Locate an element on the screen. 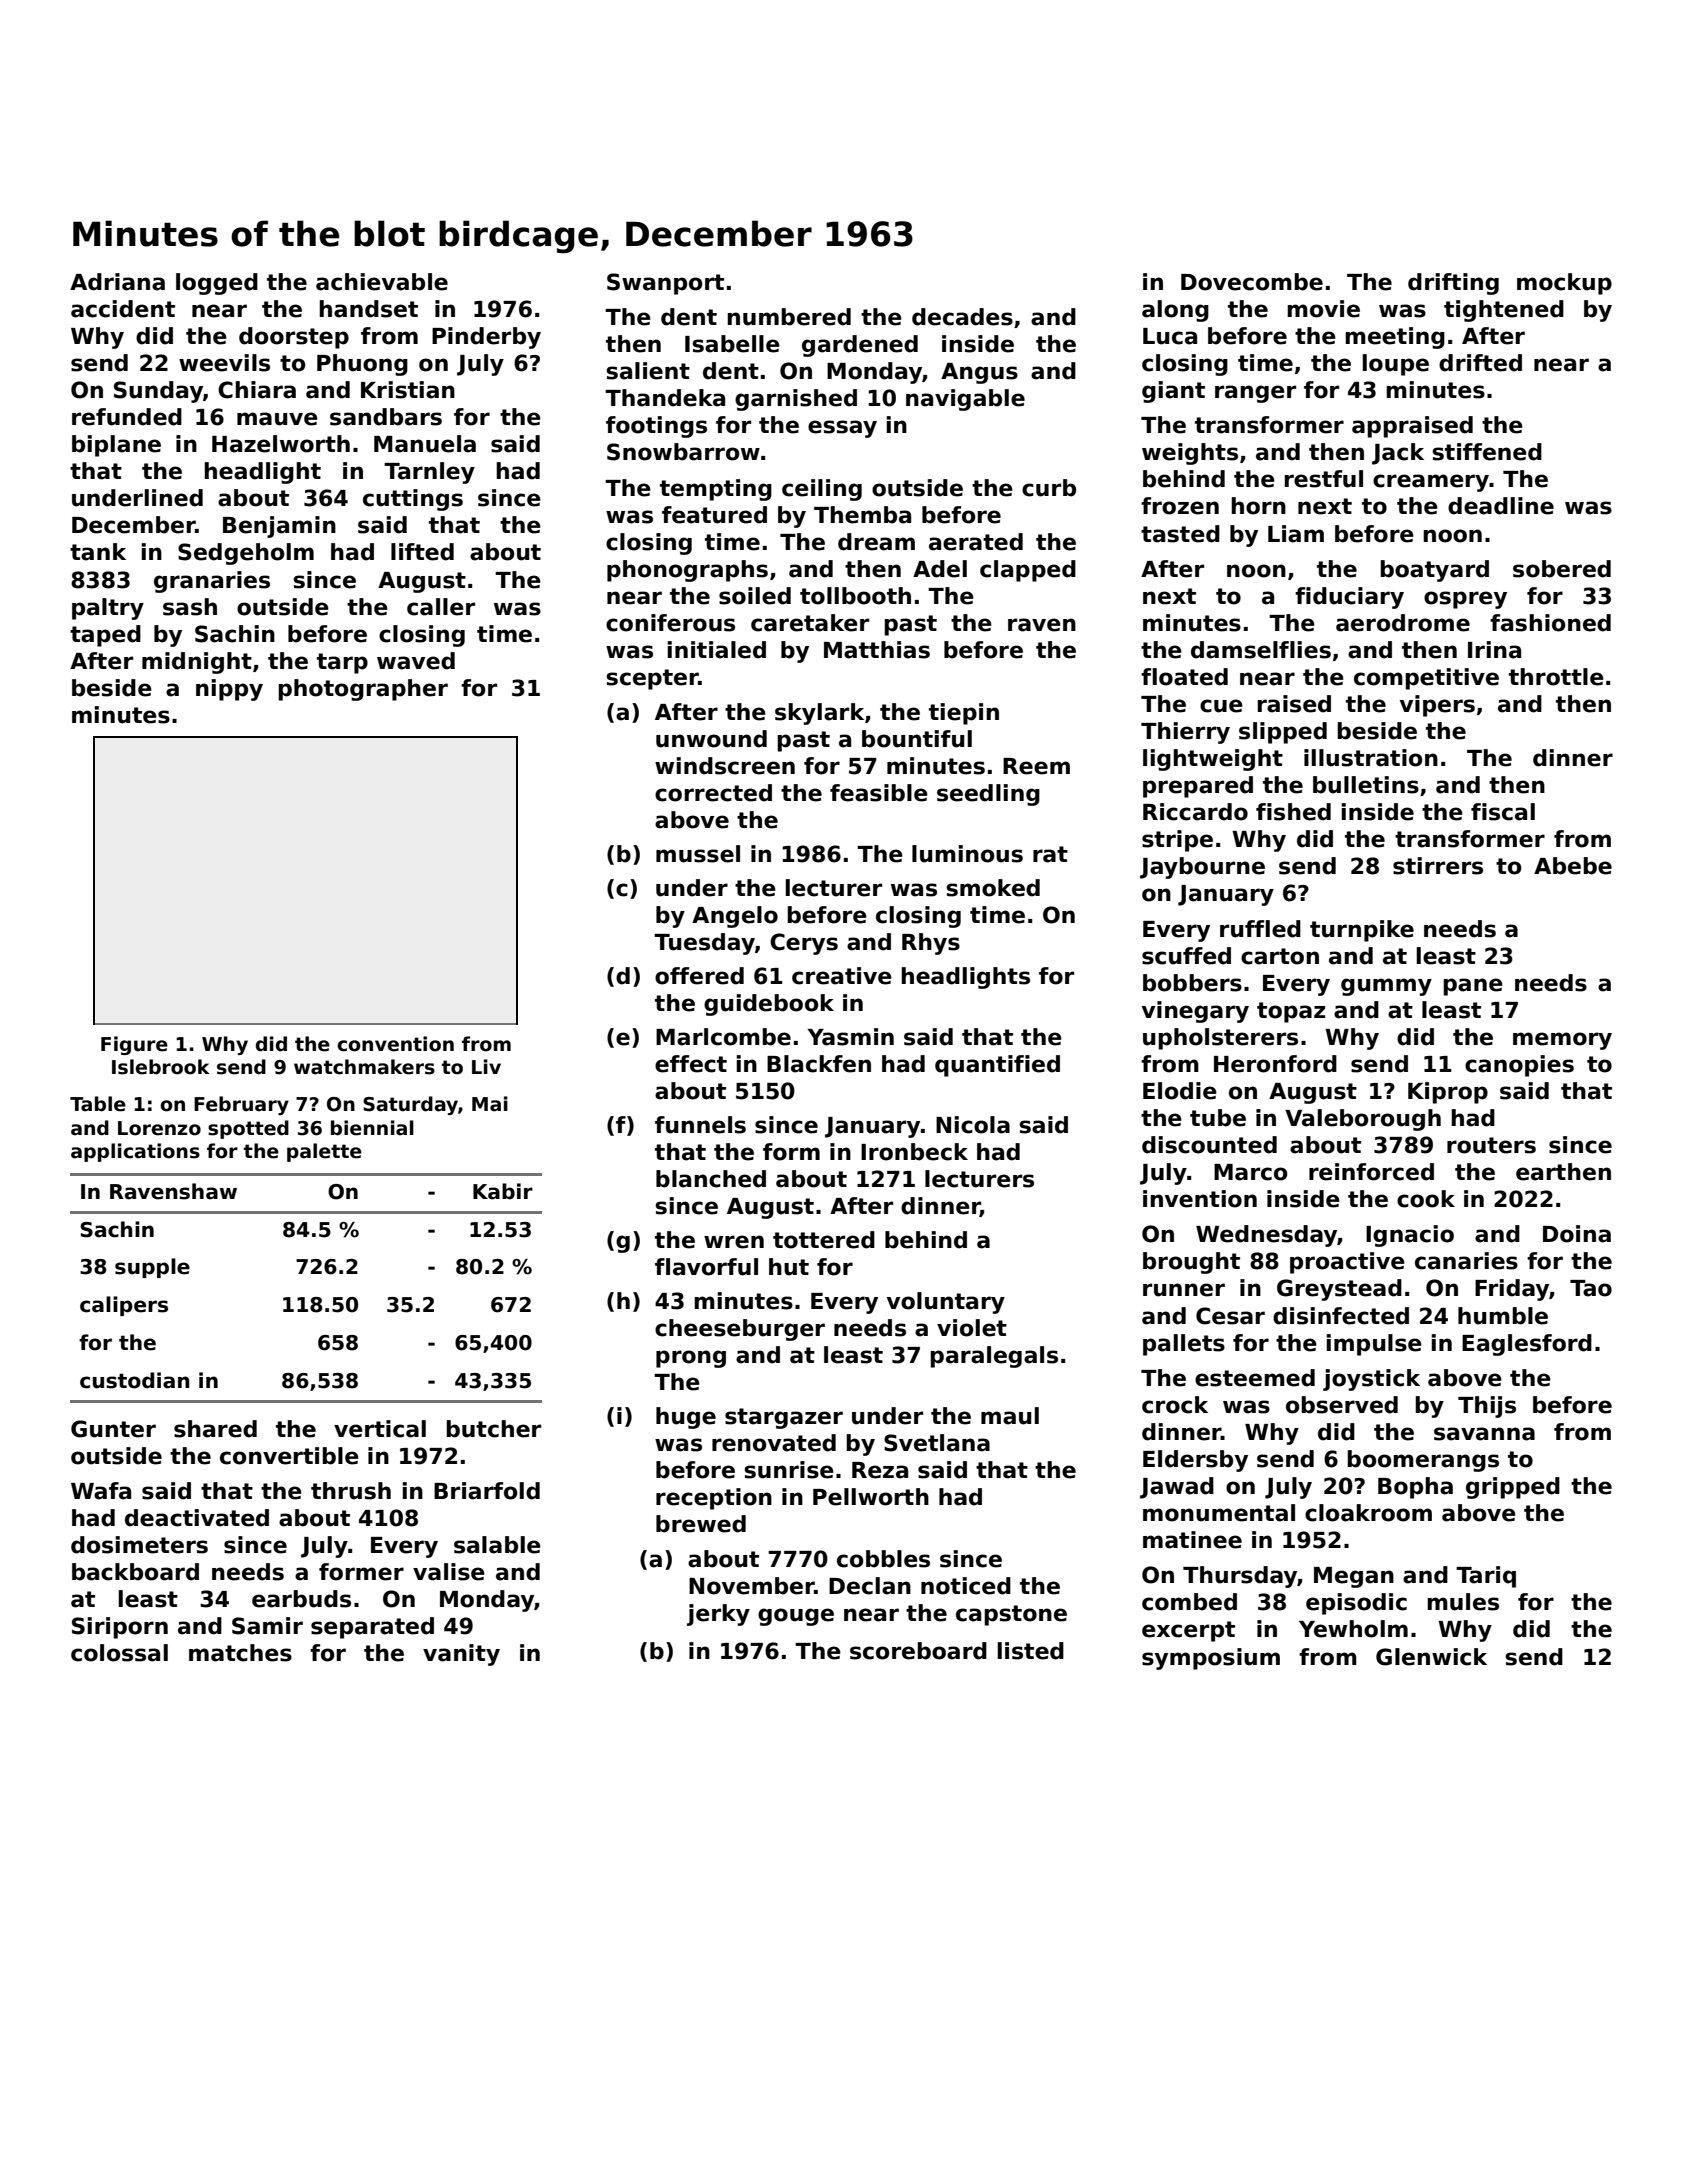  vanity is located at coordinates (461, 1655).
